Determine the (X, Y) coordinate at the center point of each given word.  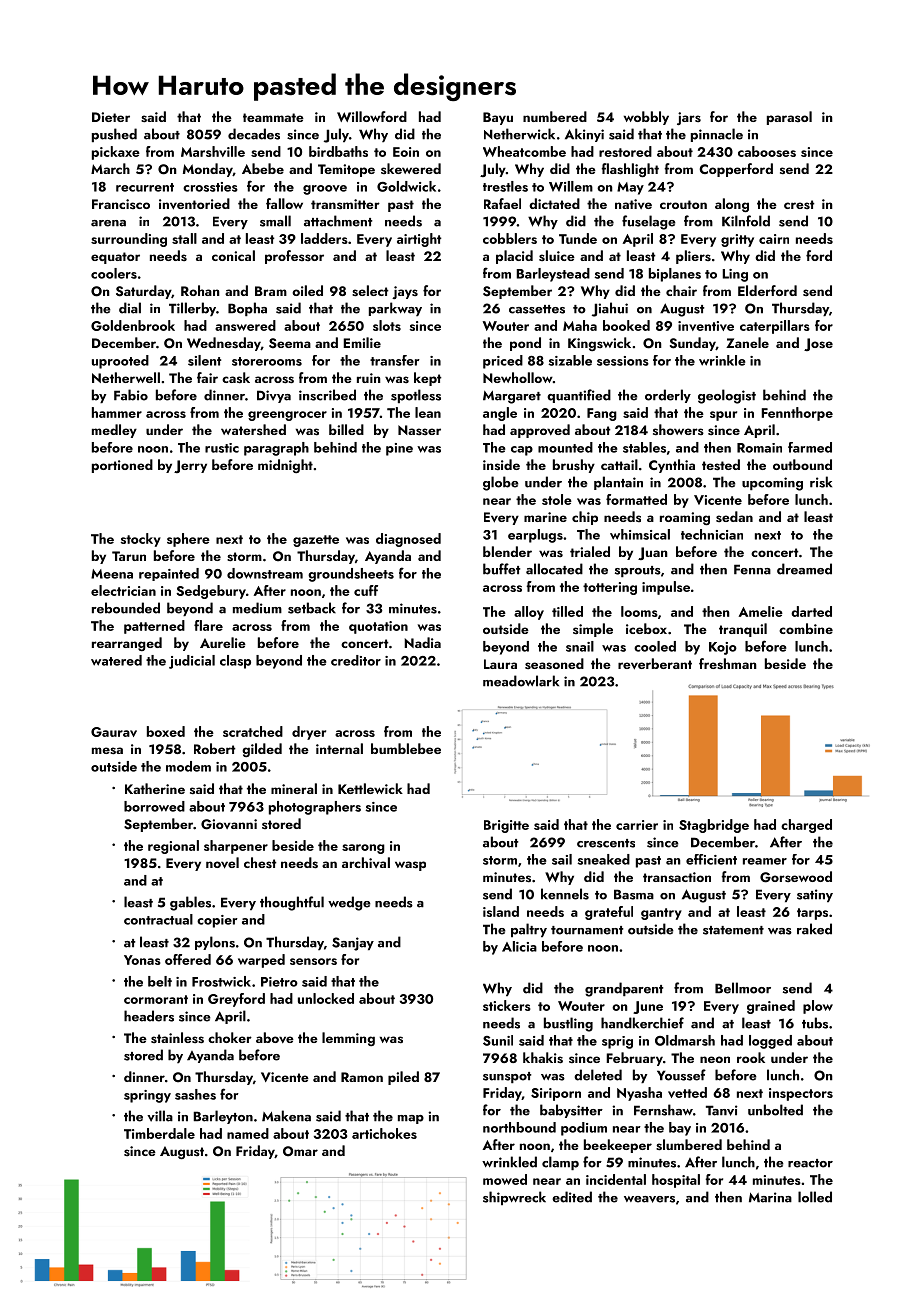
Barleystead (553, 275)
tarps (812, 914)
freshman (728, 664)
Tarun (129, 556)
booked (626, 325)
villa (160, 1116)
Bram (271, 291)
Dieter (111, 117)
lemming (348, 1039)
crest (799, 205)
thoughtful (292, 903)
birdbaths (338, 151)
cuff (366, 590)
